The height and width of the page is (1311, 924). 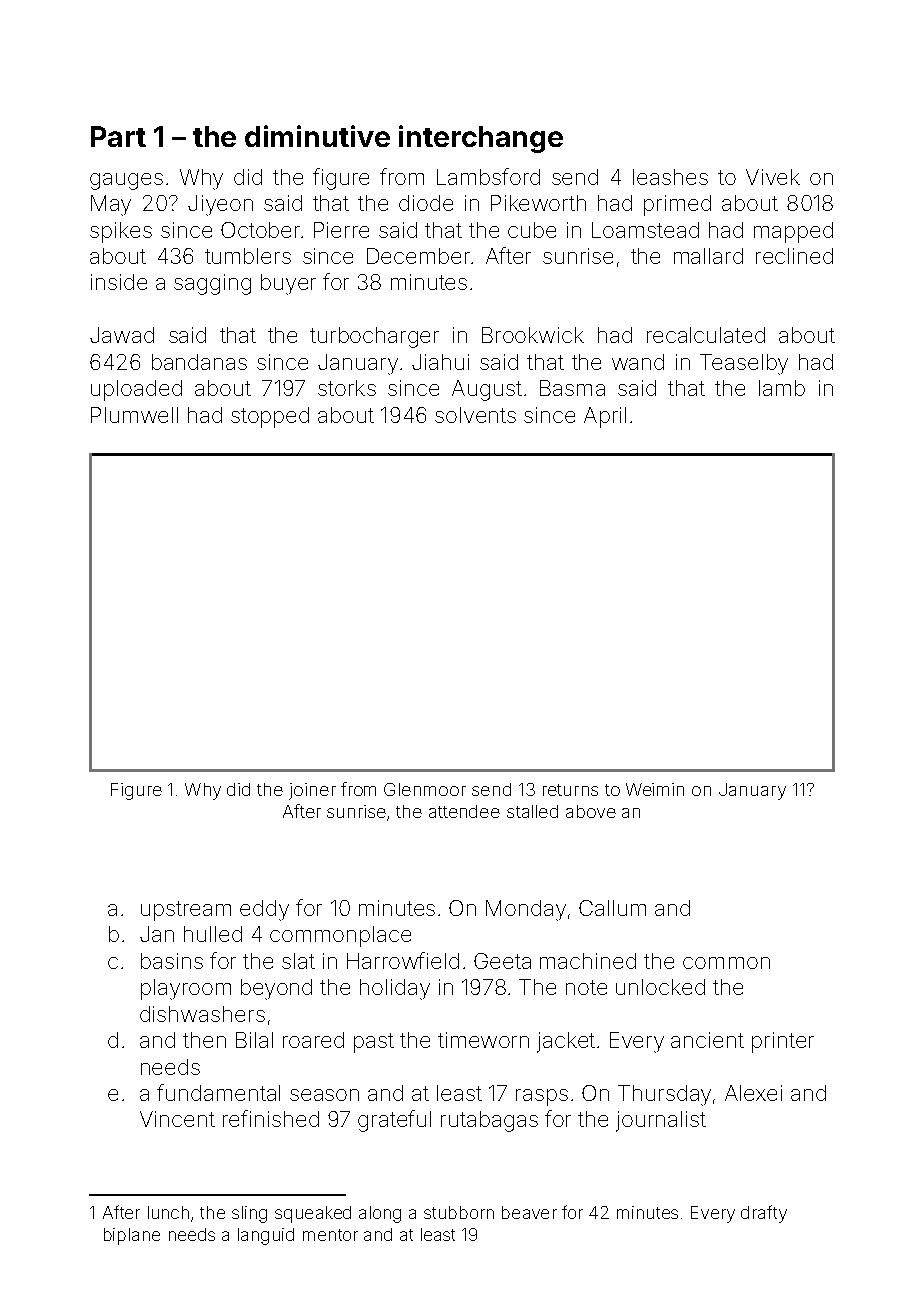 What do you see at coordinates (425, 789) in the page?
I see `Glenmoor` at bounding box center [425, 789].
